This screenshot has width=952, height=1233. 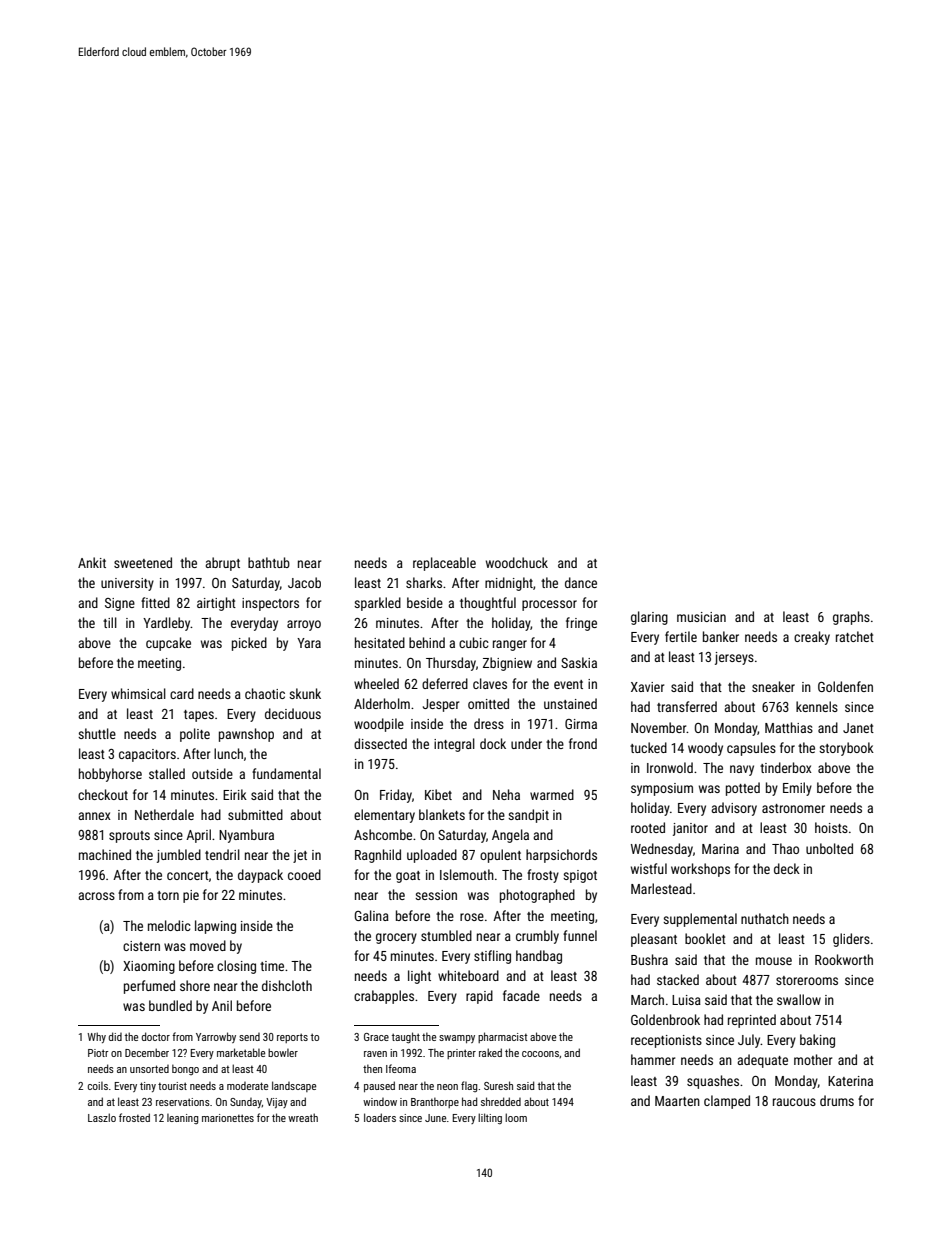 What do you see at coordinates (720, 849) in the screenshot?
I see `Marina` at bounding box center [720, 849].
